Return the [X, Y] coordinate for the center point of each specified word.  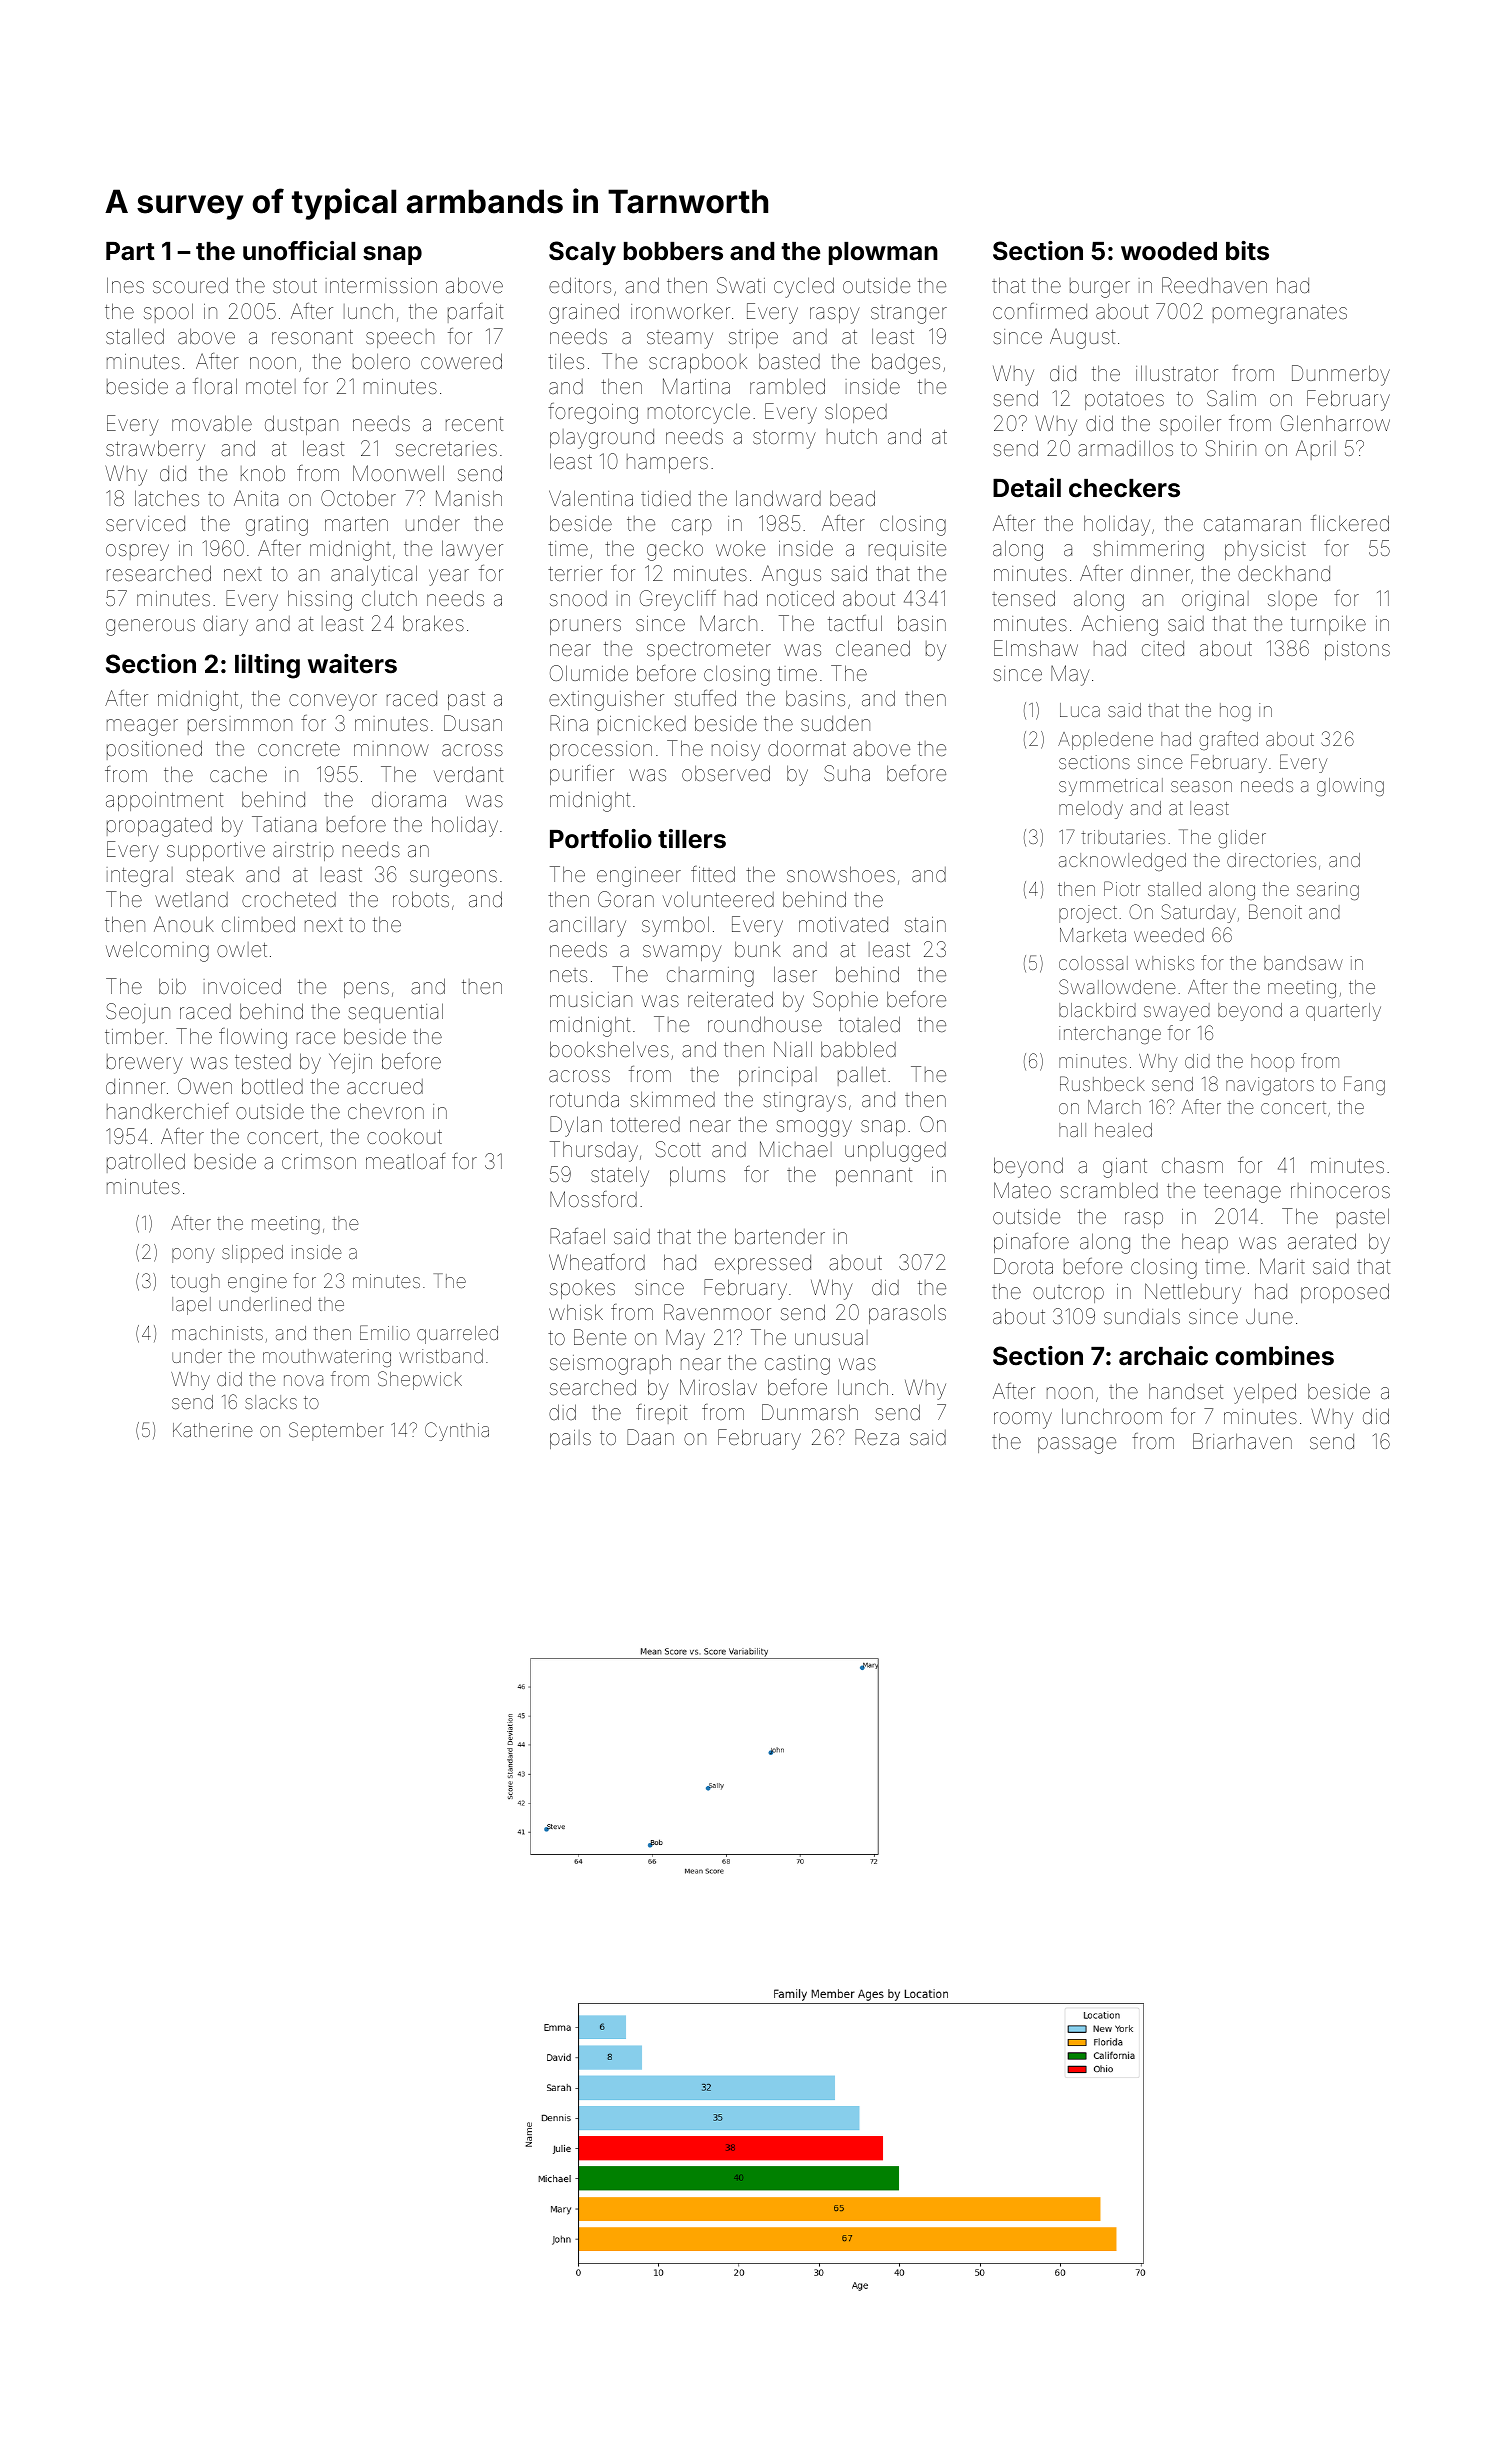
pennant [874, 1177]
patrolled [146, 1163]
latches [167, 498]
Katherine [213, 1430]
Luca [1080, 710]
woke [740, 548]
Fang [1364, 1085]
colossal [1093, 963]
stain [925, 924]
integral [140, 877]
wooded [1169, 251]
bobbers [673, 251]
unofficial [299, 251]
